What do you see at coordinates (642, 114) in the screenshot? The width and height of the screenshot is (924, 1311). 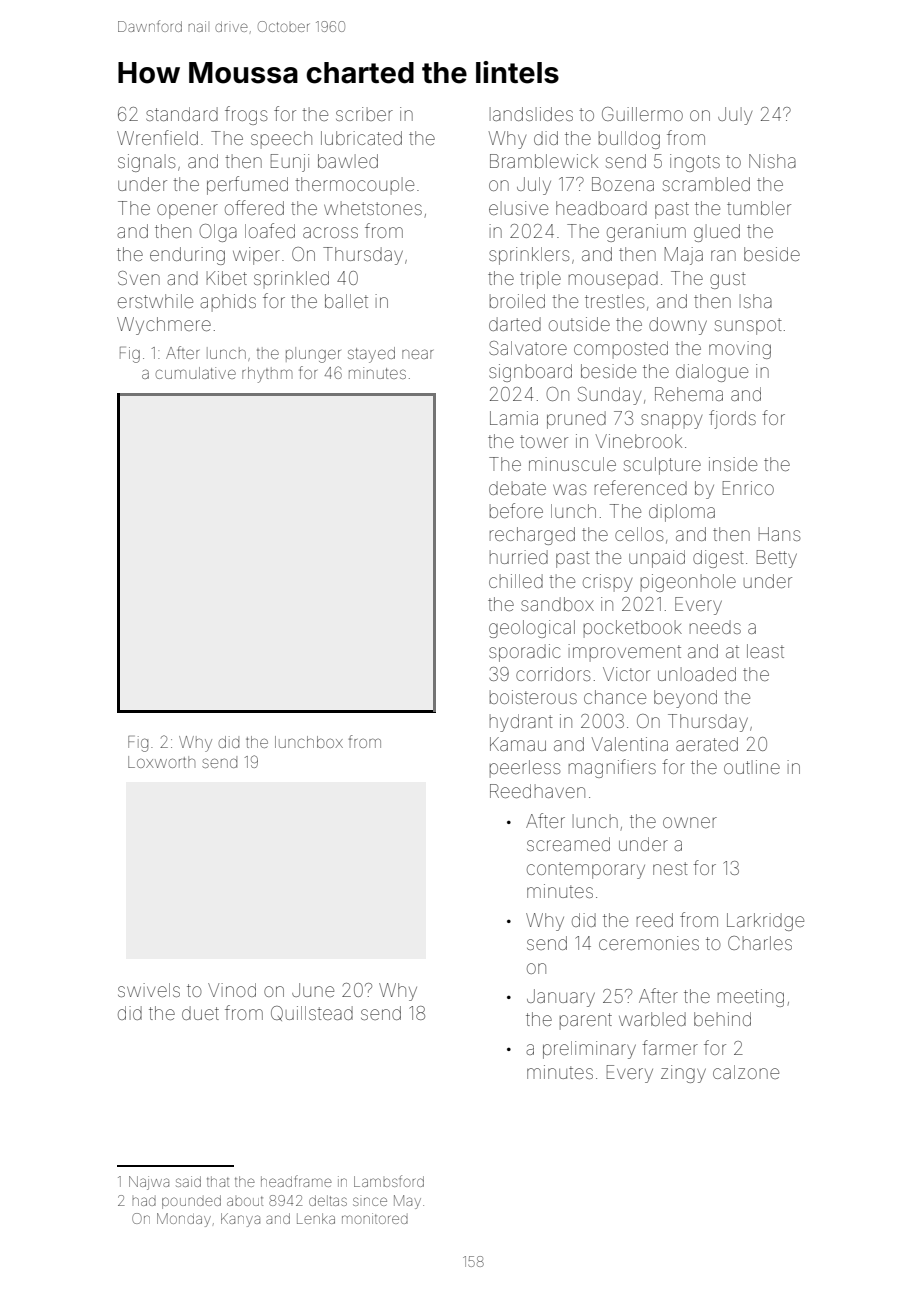 I see `Guillermo` at bounding box center [642, 114].
